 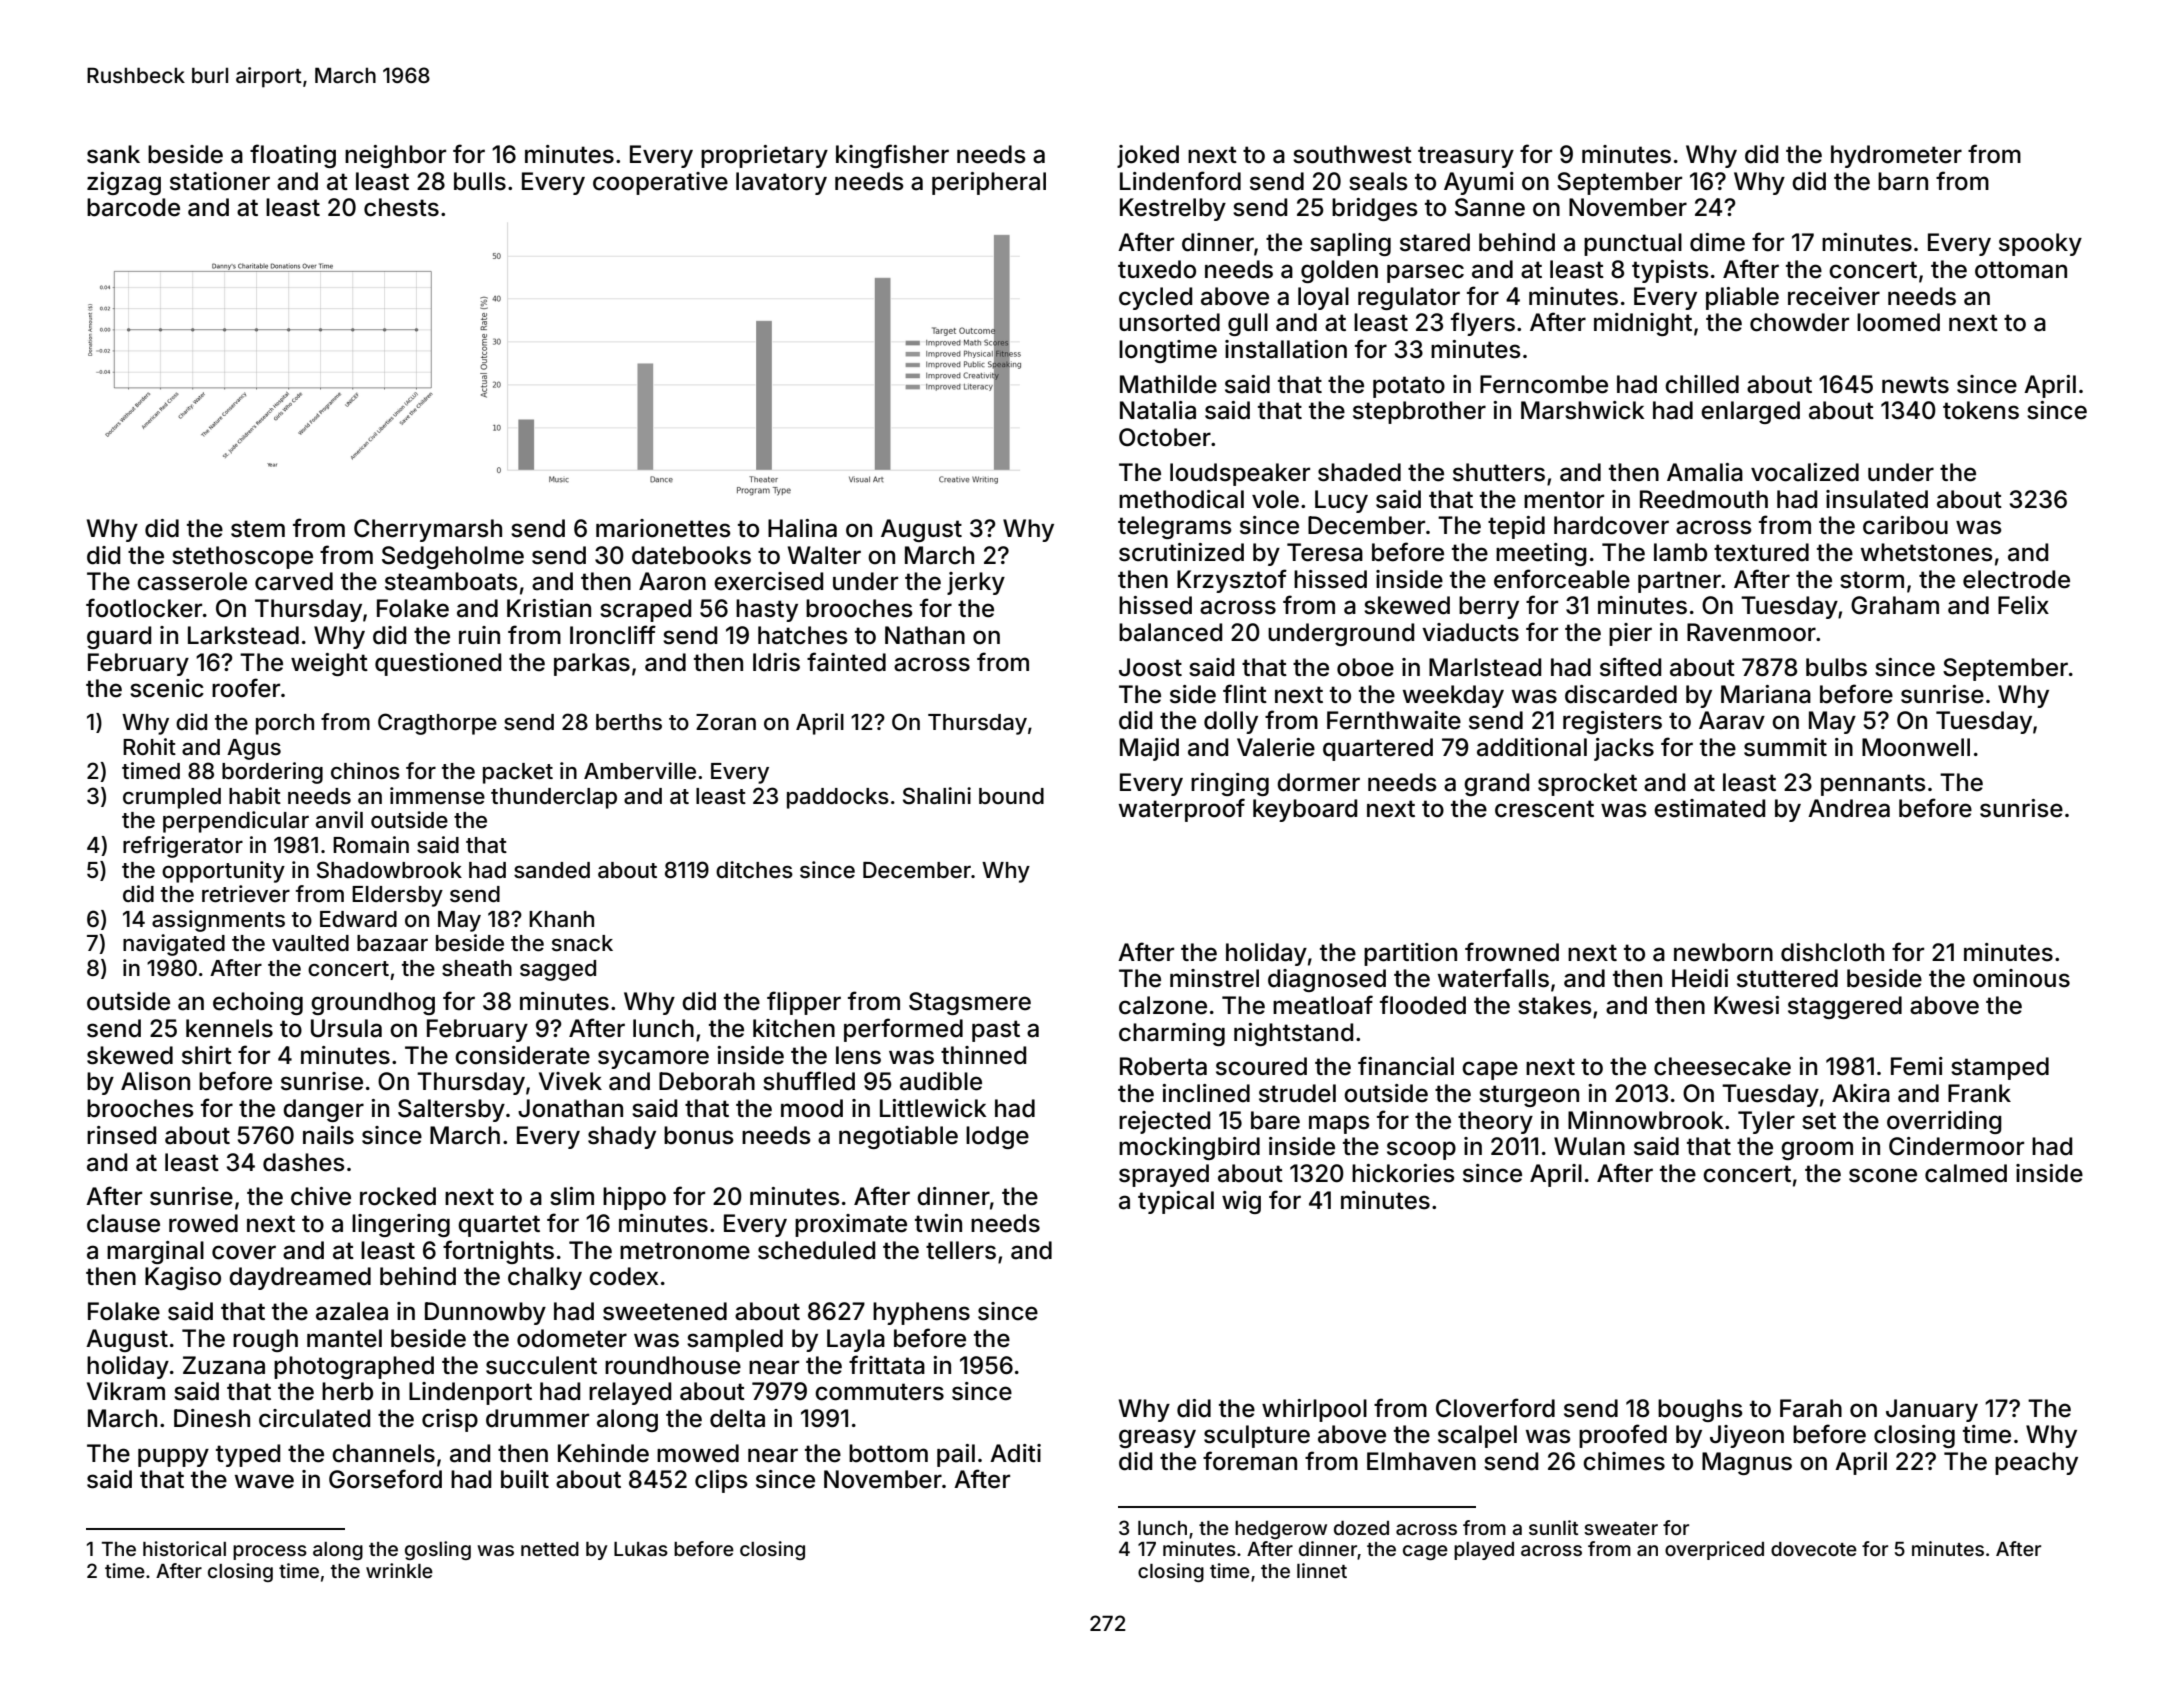 What do you see at coordinates (1011, 796) in the screenshot?
I see `bound` at bounding box center [1011, 796].
